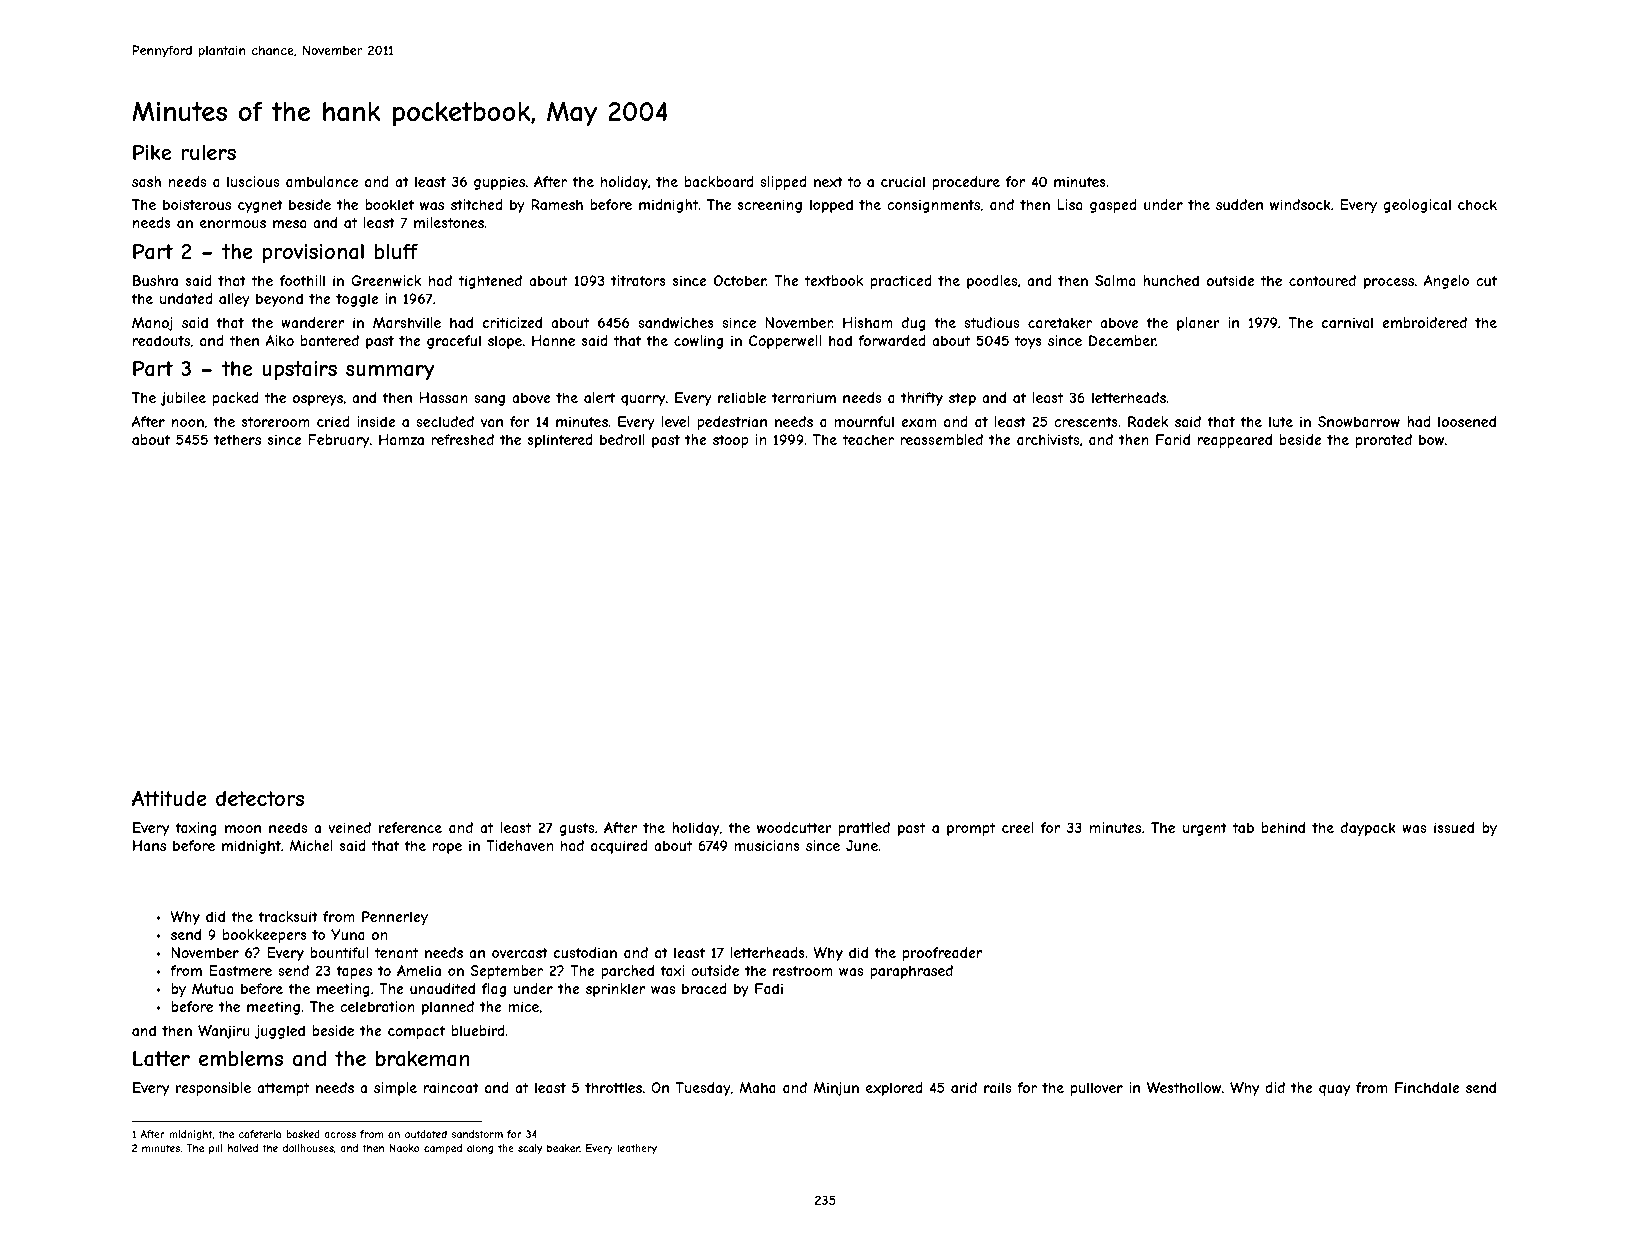  What do you see at coordinates (260, 798) in the page?
I see `detectors` at bounding box center [260, 798].
